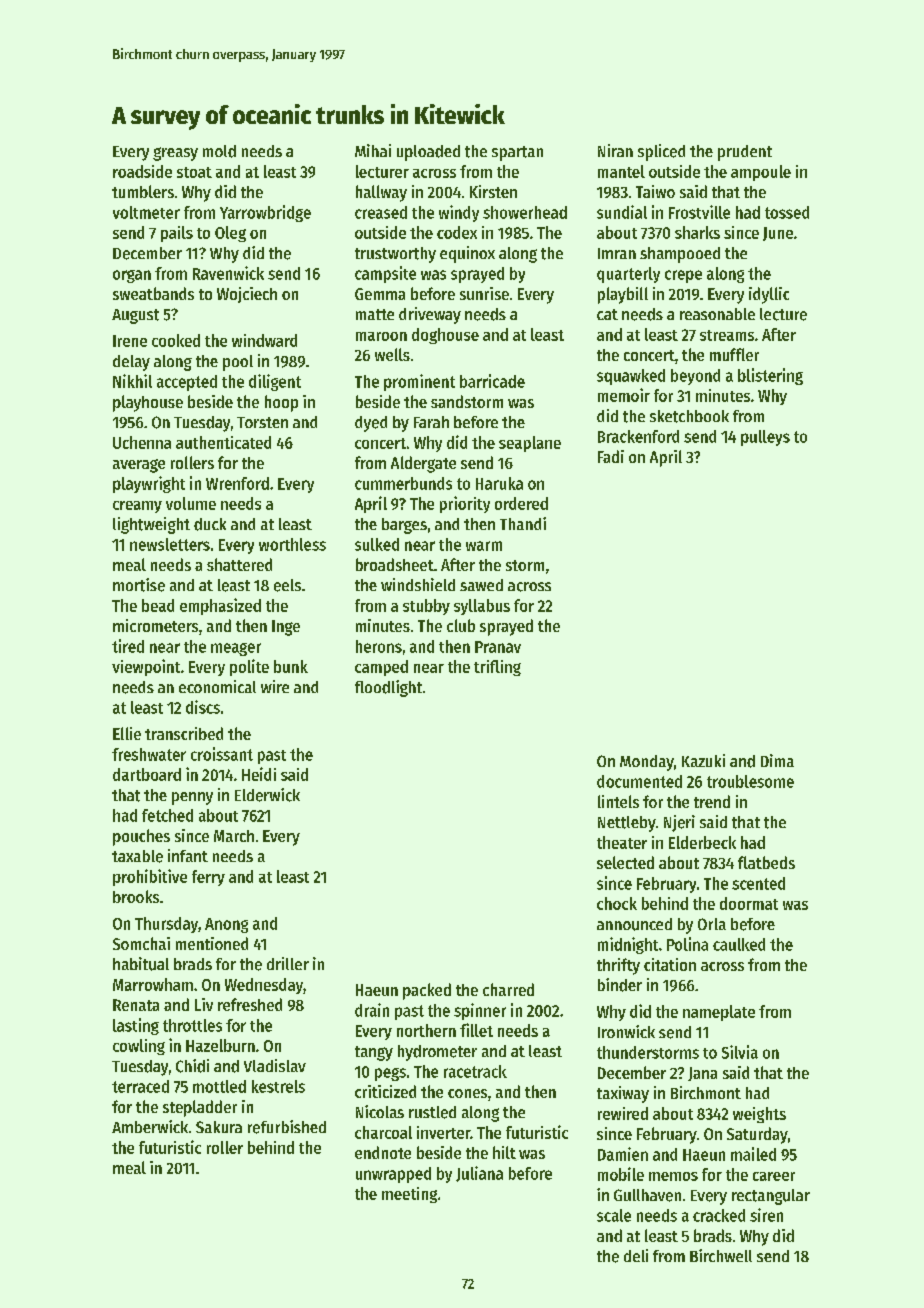 The width and height of the document is (924, 1308). I want to click on Birchwell, so click(721, 1255).
